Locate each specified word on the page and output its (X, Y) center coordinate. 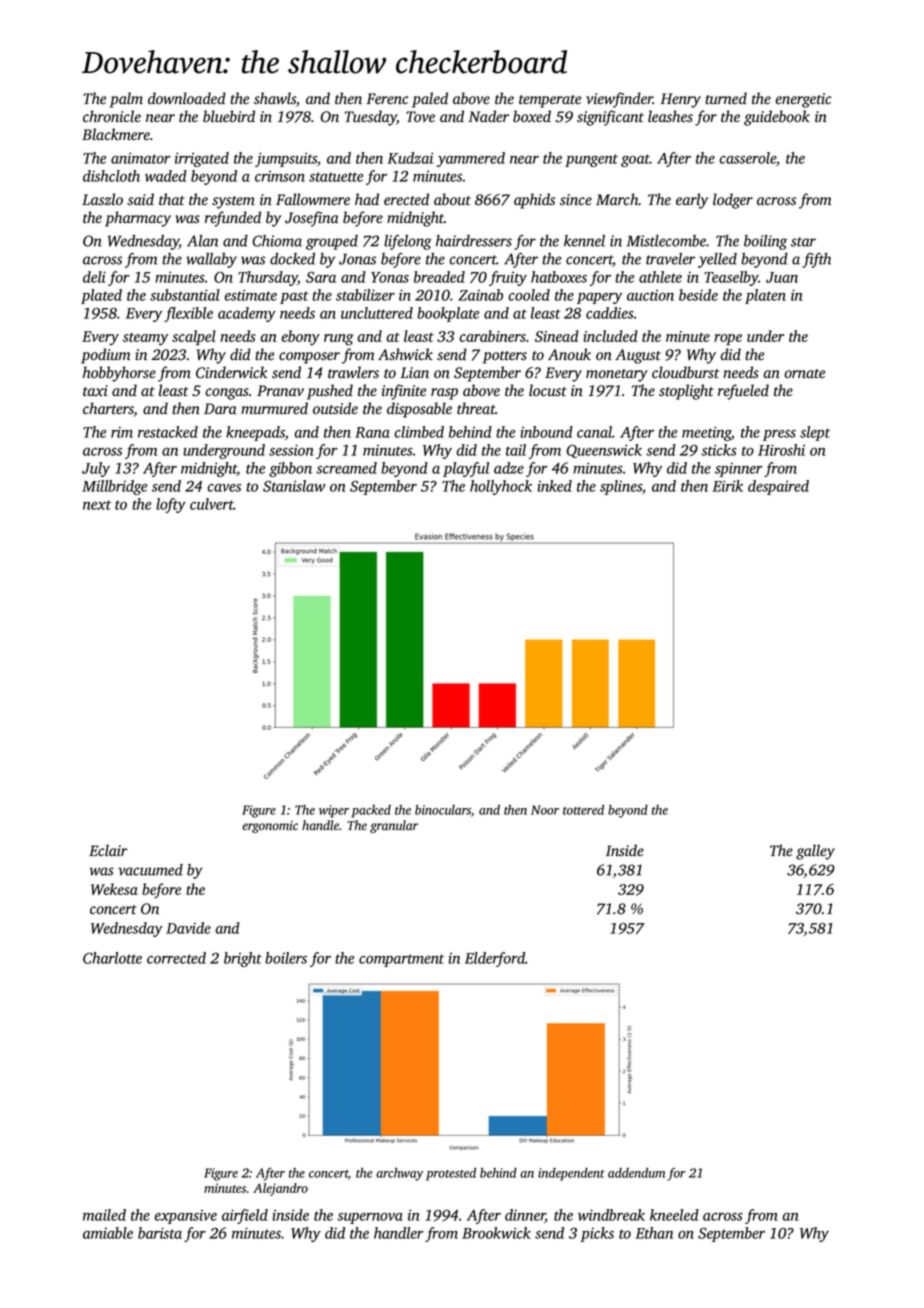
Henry (680, 100)
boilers (286, 958)
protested (451, 1174)
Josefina (312, 219)
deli (94, 277)
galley (815, 852)
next (97, 505)
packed (371, 811)
